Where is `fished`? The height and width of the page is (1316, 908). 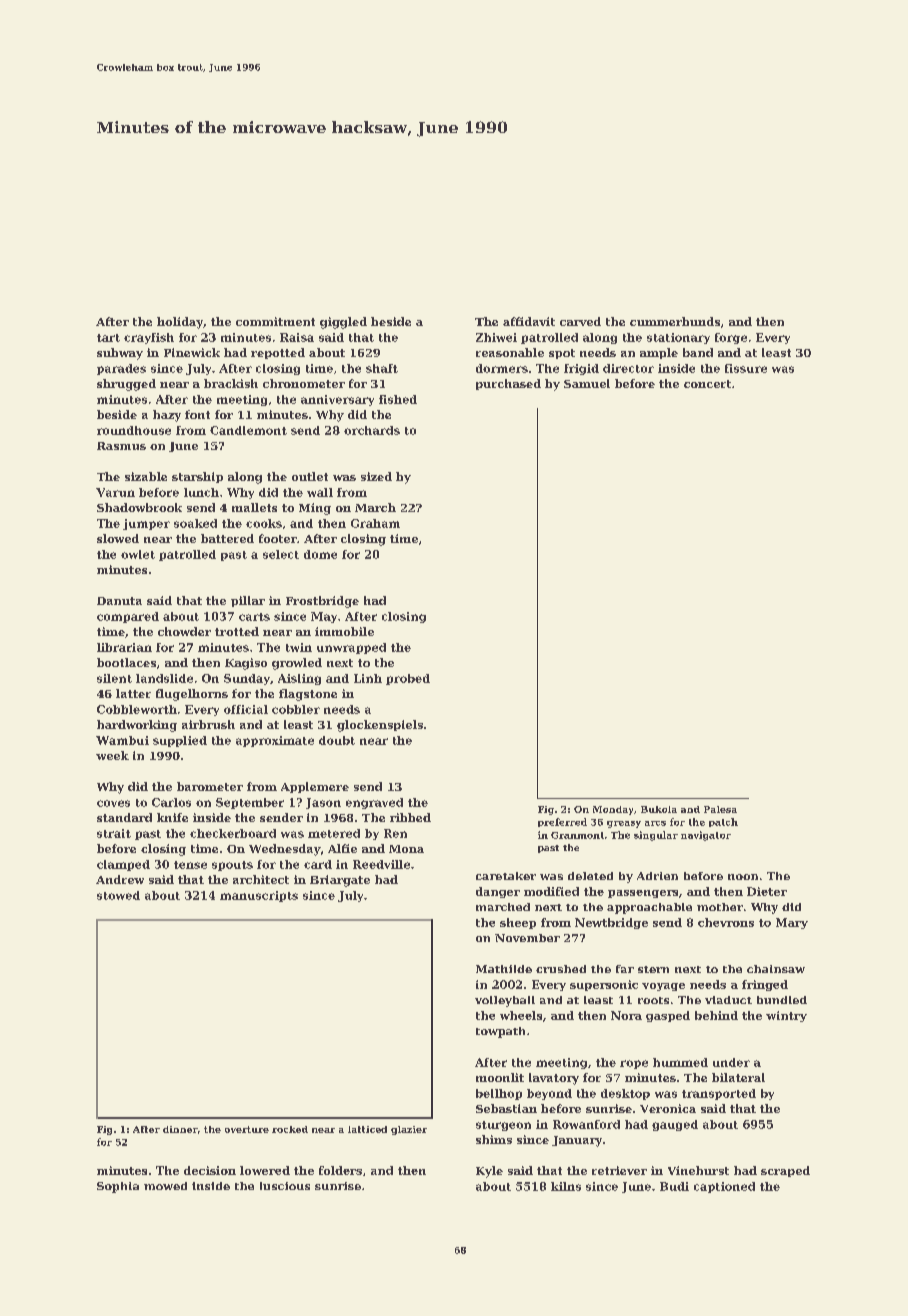
fished is located at coordinates (398, 399).
